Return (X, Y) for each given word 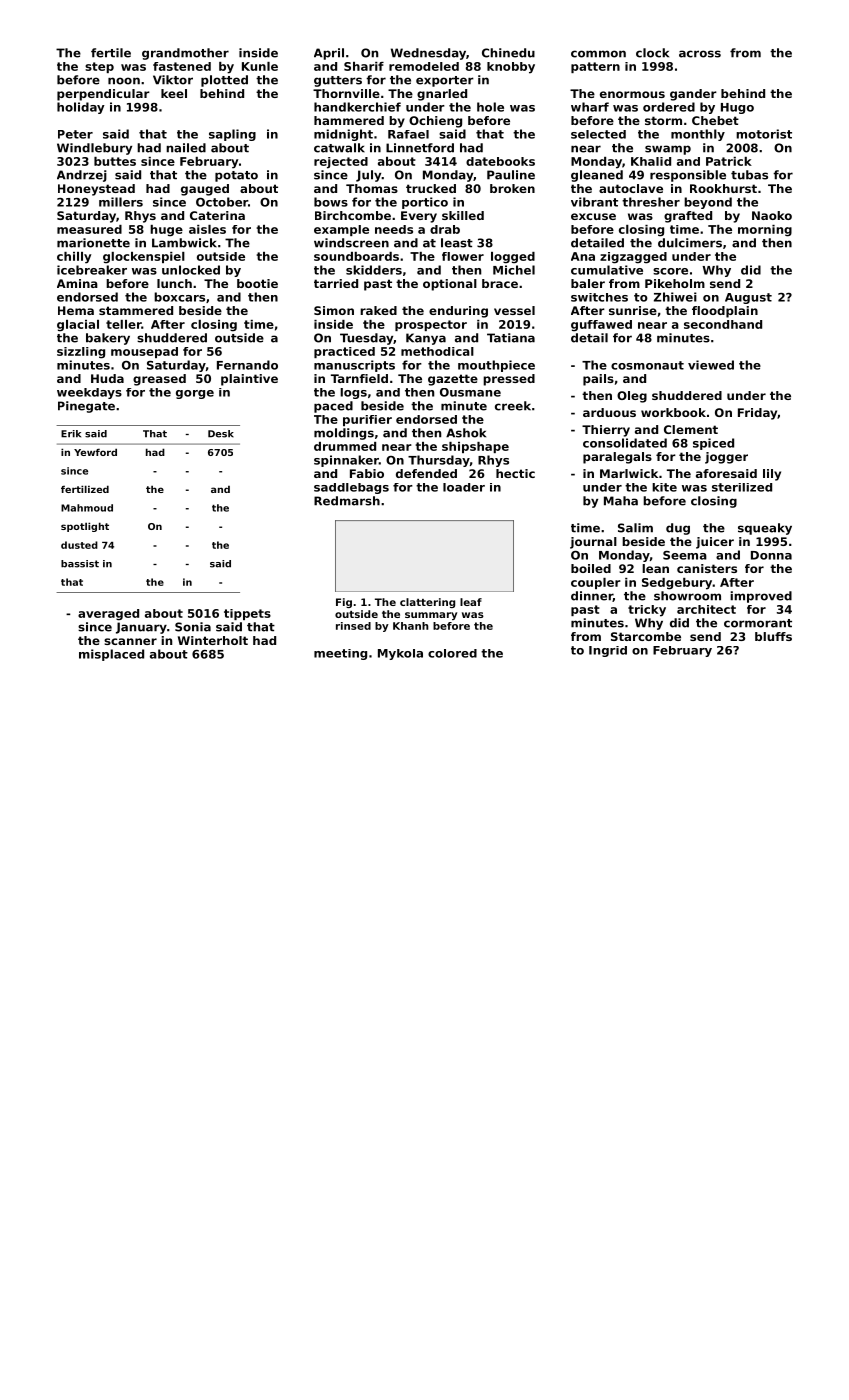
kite (664, 487)
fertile (111, 53)
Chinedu (508, 53)
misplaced (111, 655)
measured (89, 229)
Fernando (247, 365)
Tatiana (511, 338)
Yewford (95, 452)
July (369, 176)
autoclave (631, 188)
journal (593, 543)
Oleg (632, 397)
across (700, 54)
